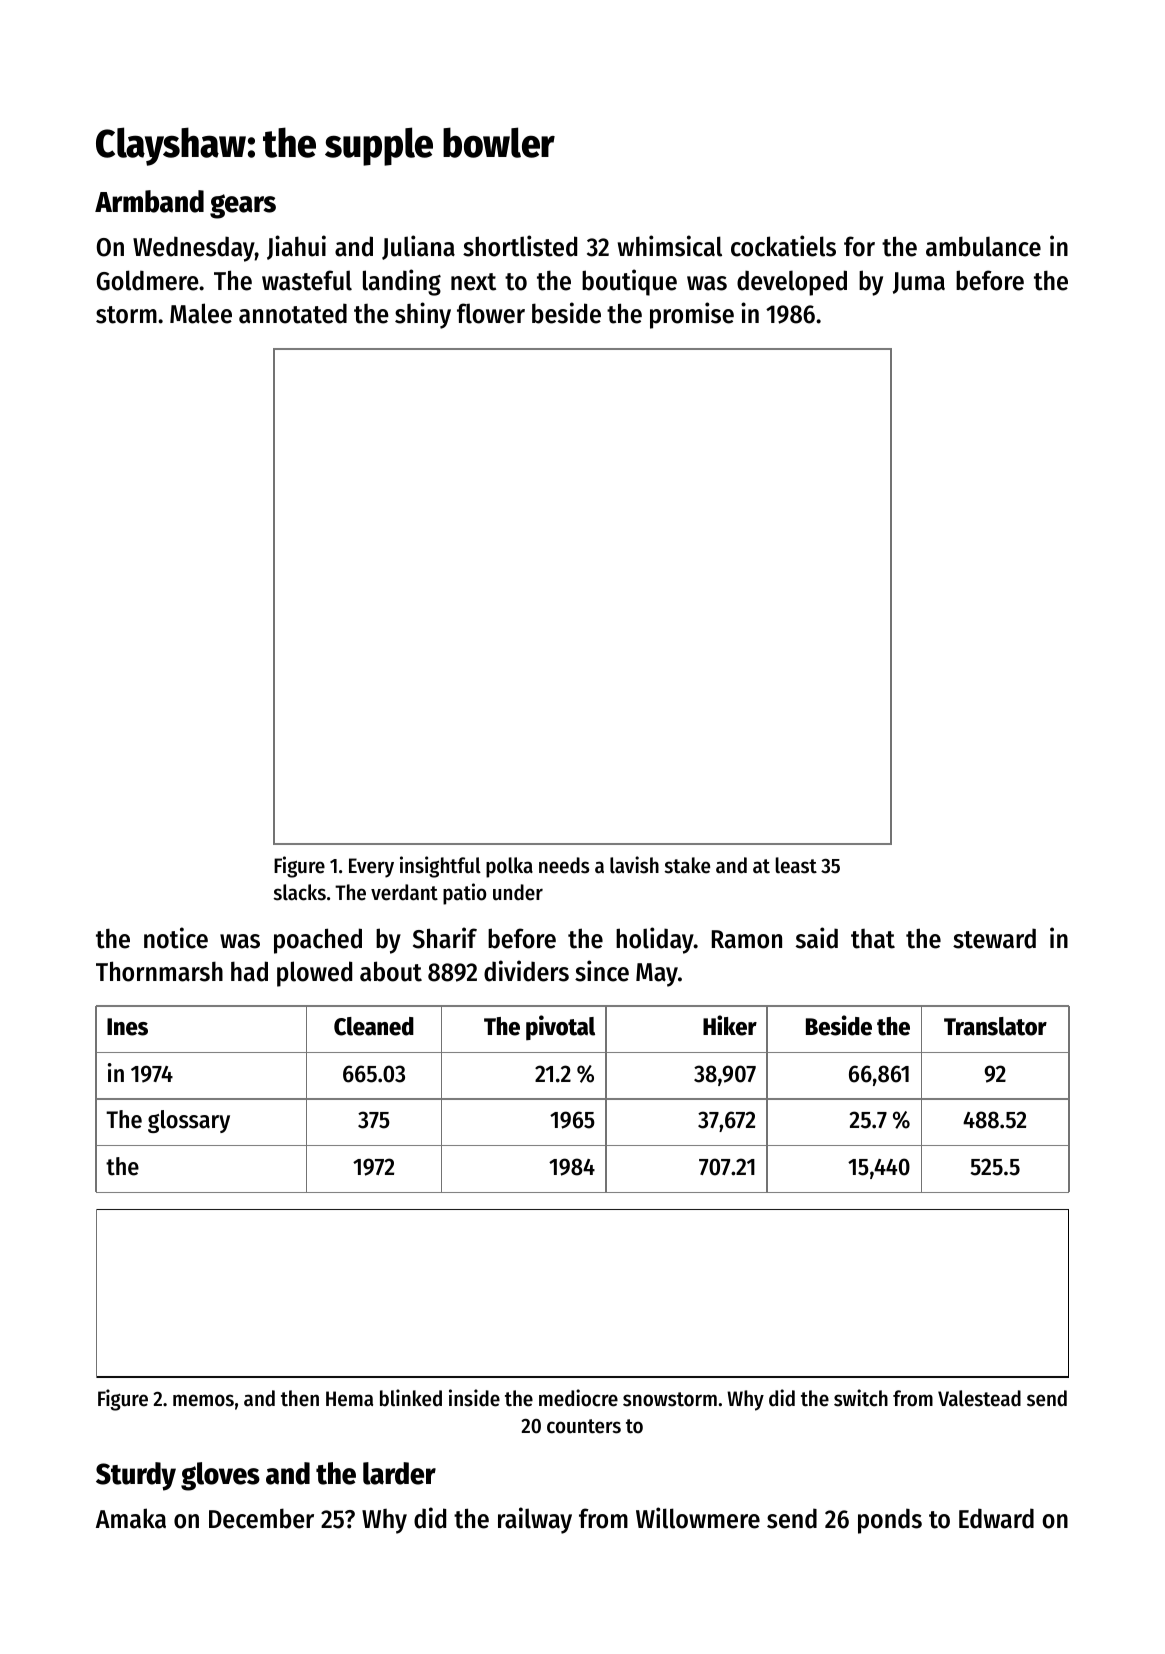 Image resolution: width=1165 pixels, height=1654 pixels. What do you see at coordinates (890, 1521) in the page?
I see `ponds` at bounding box center [890, 1521].
